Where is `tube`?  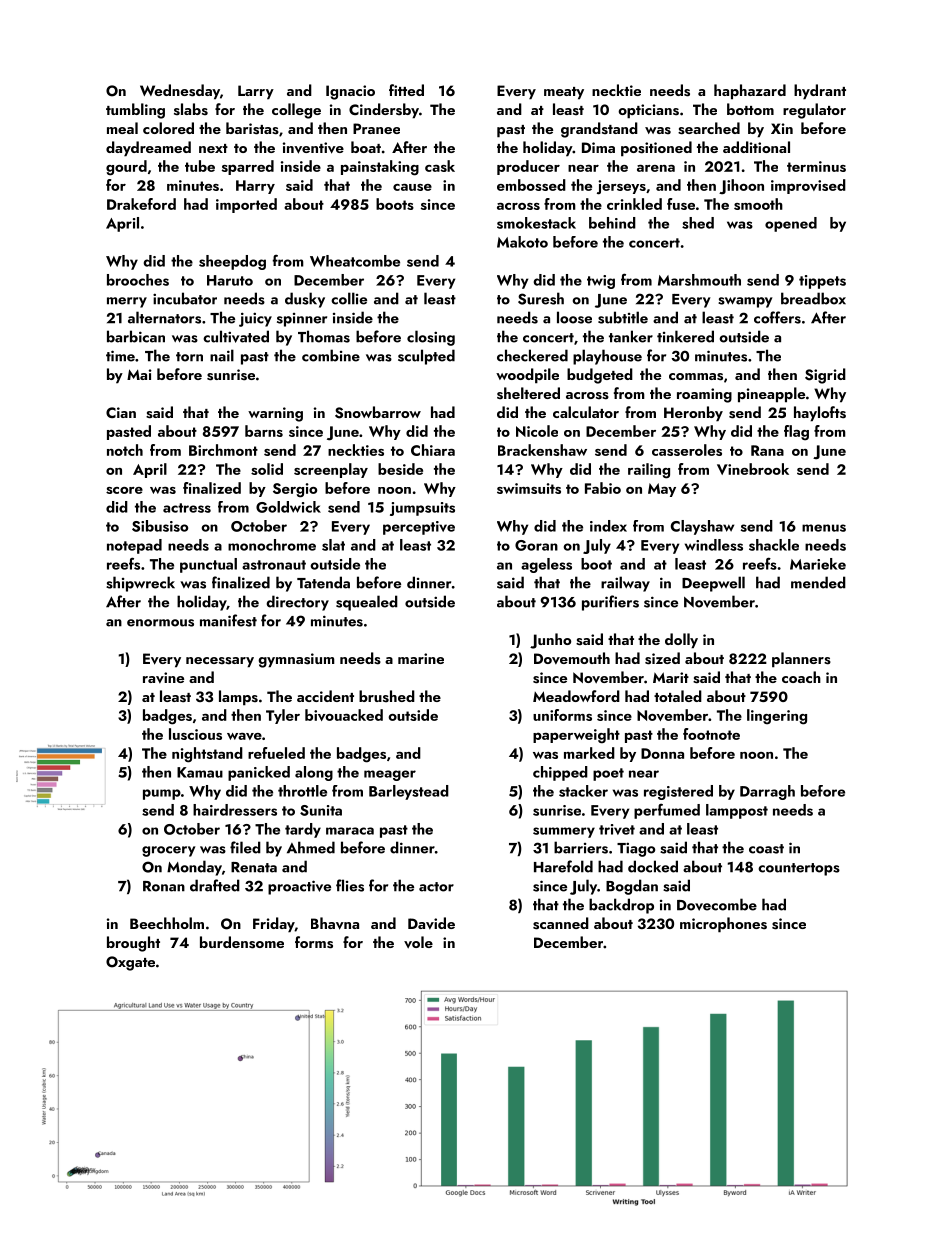
tube is located at coordinates (200, 166).
